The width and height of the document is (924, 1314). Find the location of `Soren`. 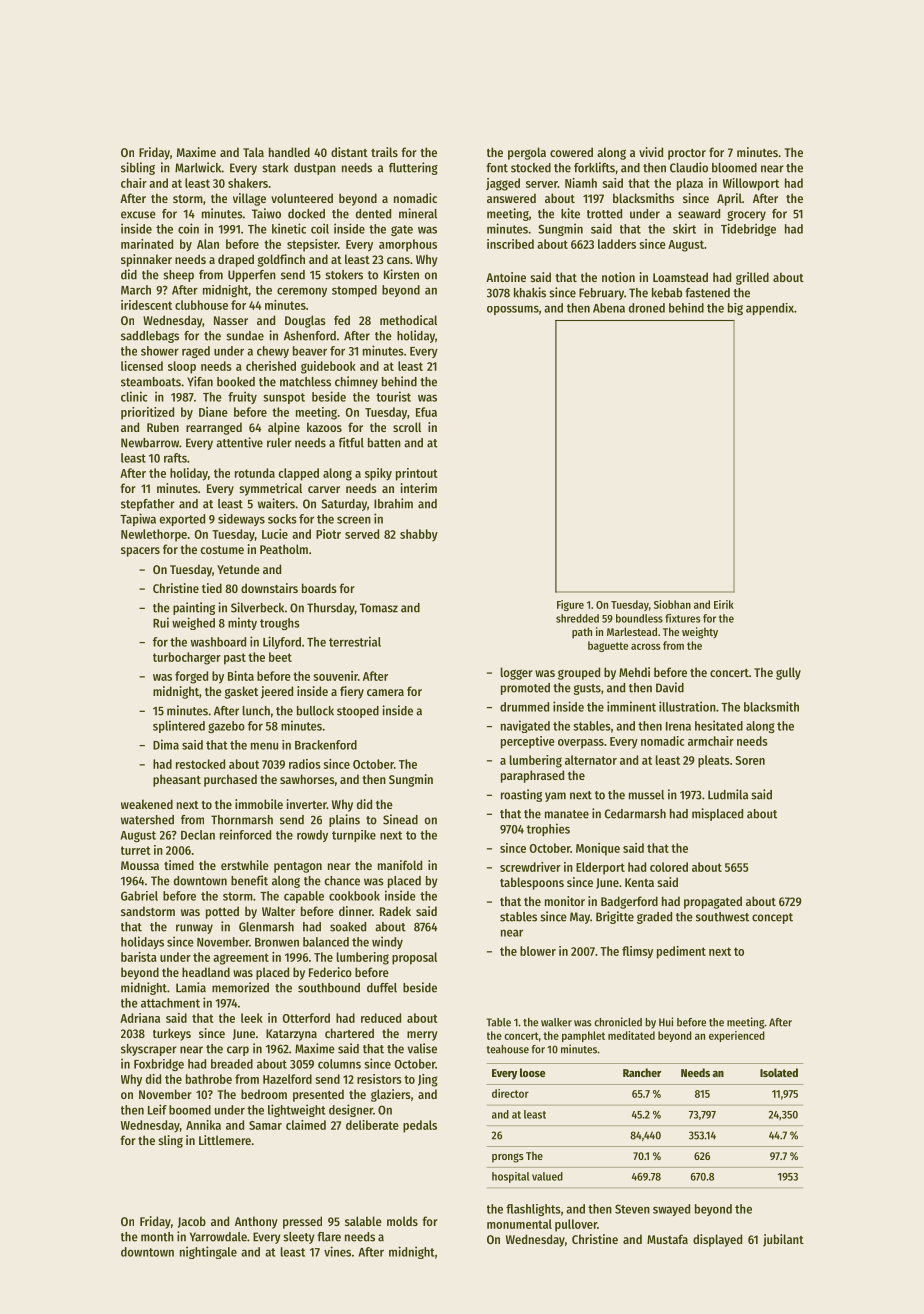

Soren is located at coordinates (750, 760).
